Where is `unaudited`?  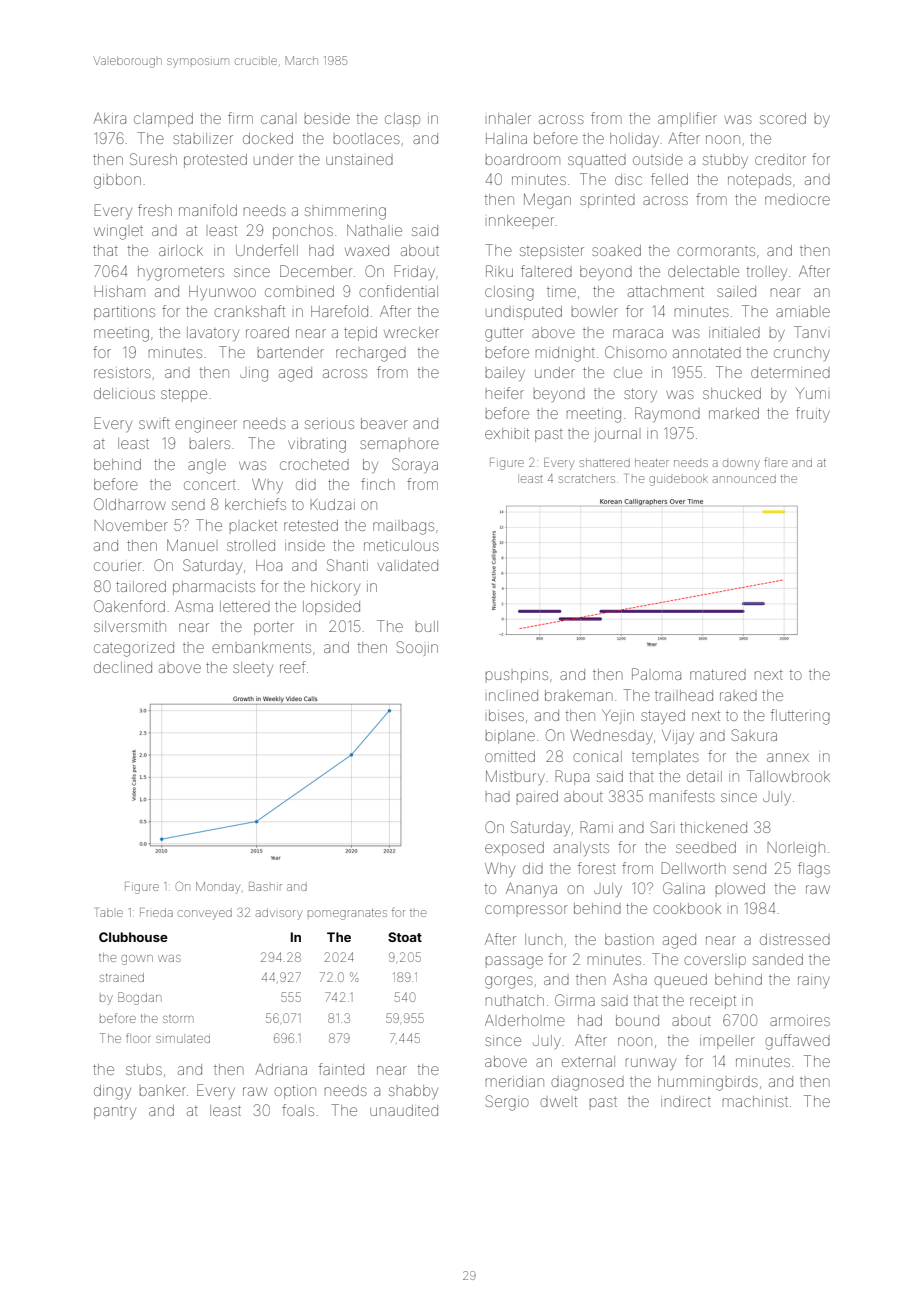
unaudited is located at coordinates (404, 1110).
